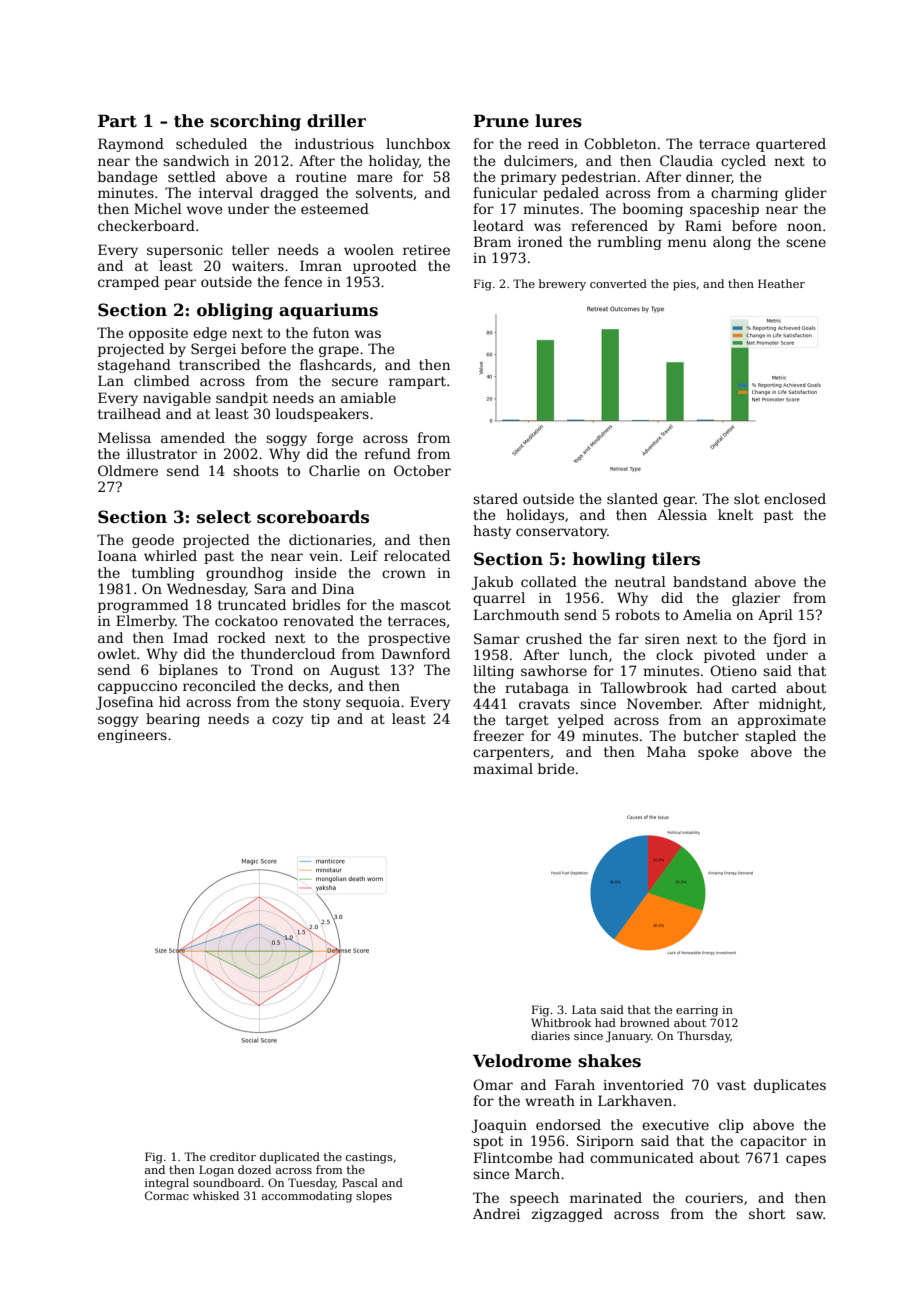  Describe the element at coordinates (567, 1215) in the screenshot. I see `zigzagged` at that location.
